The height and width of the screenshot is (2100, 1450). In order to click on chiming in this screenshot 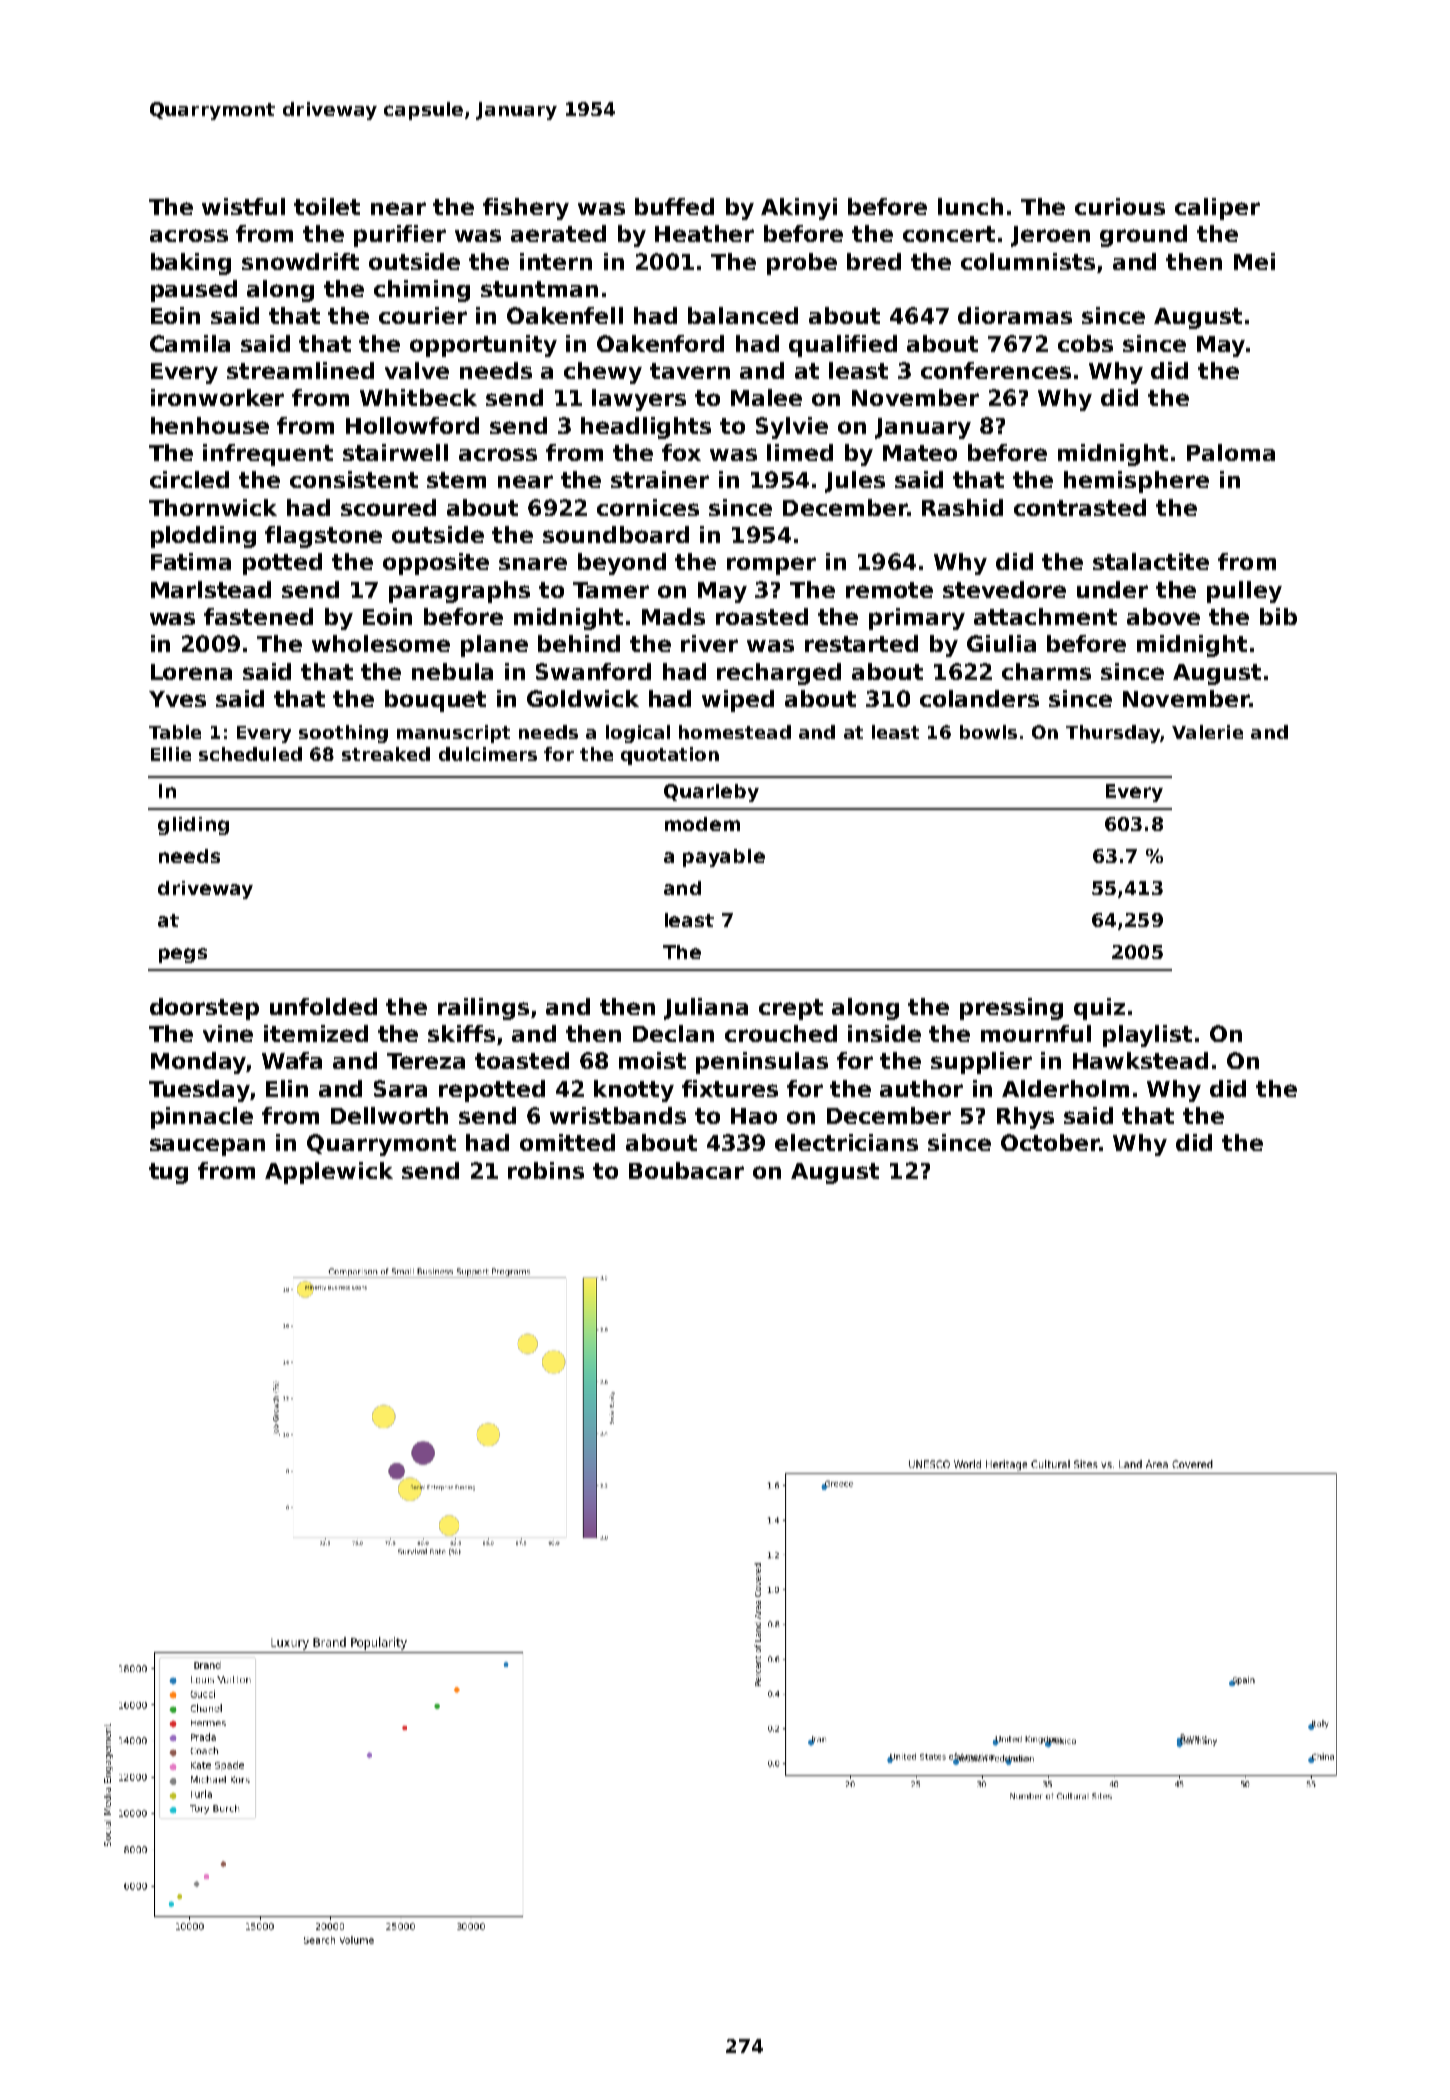, I will do `click(422, 291)`.
